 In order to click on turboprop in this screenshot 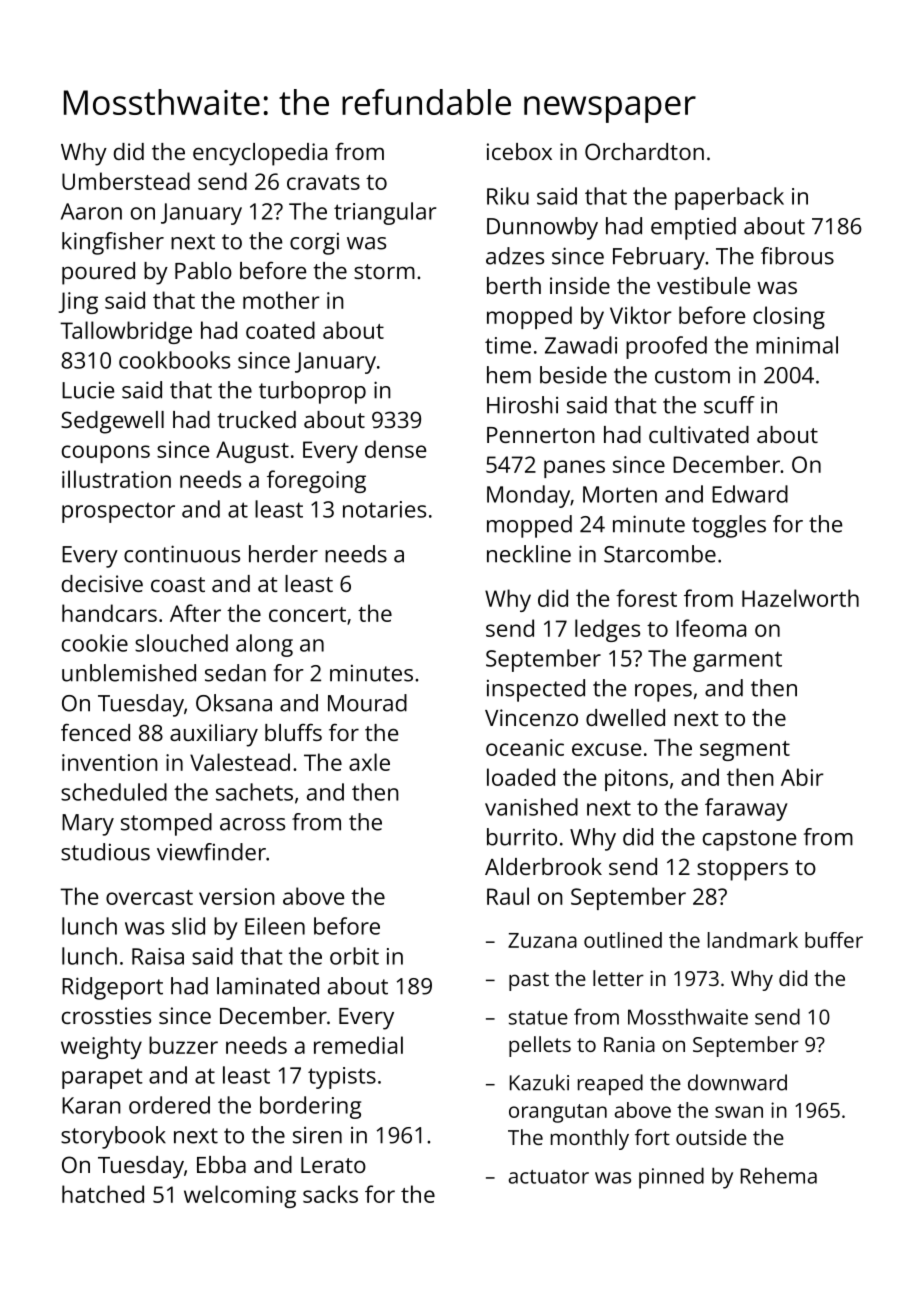, I will do `click(312, 392)`.
